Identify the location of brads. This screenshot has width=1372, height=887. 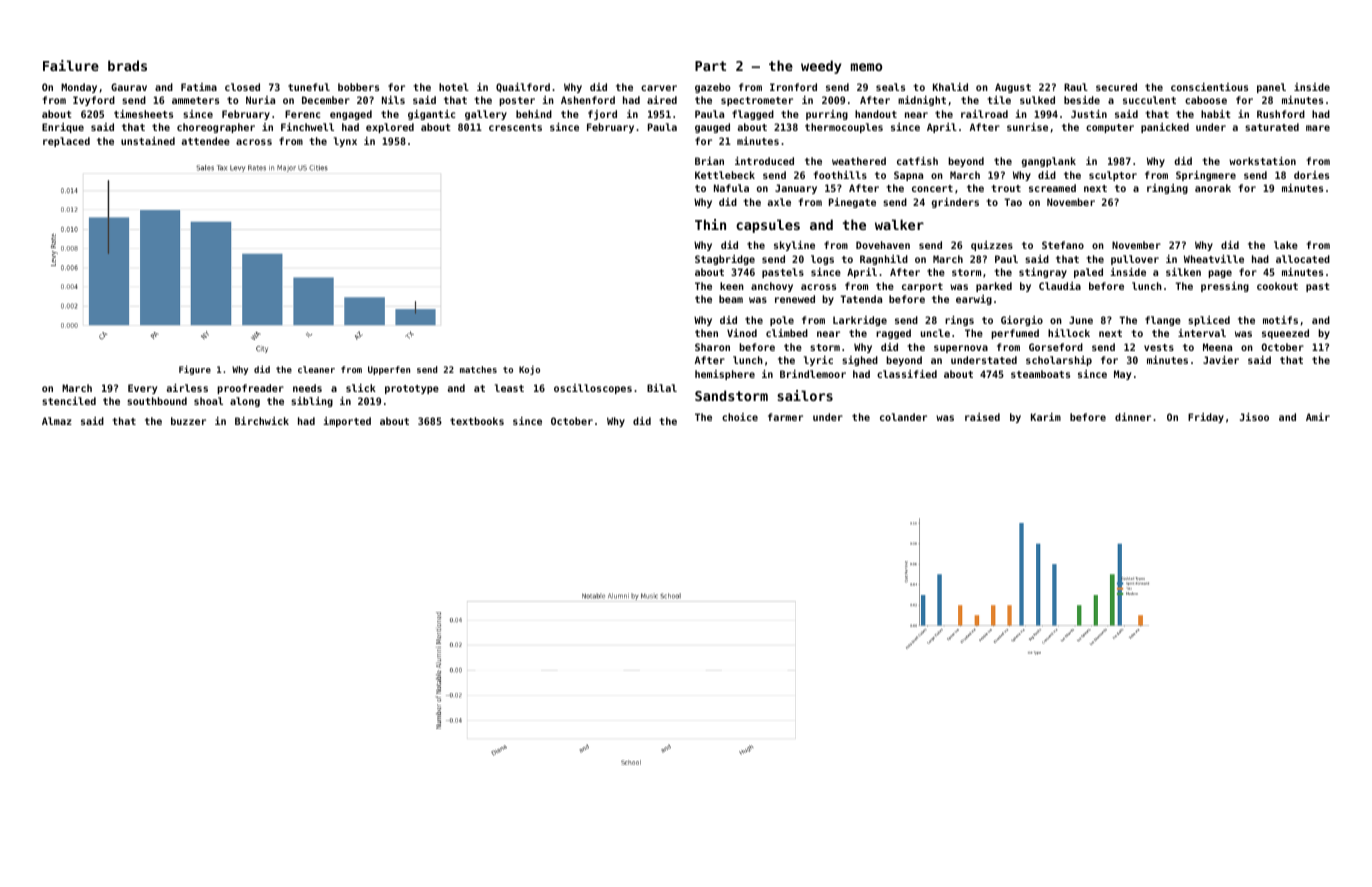
(127, 65).
